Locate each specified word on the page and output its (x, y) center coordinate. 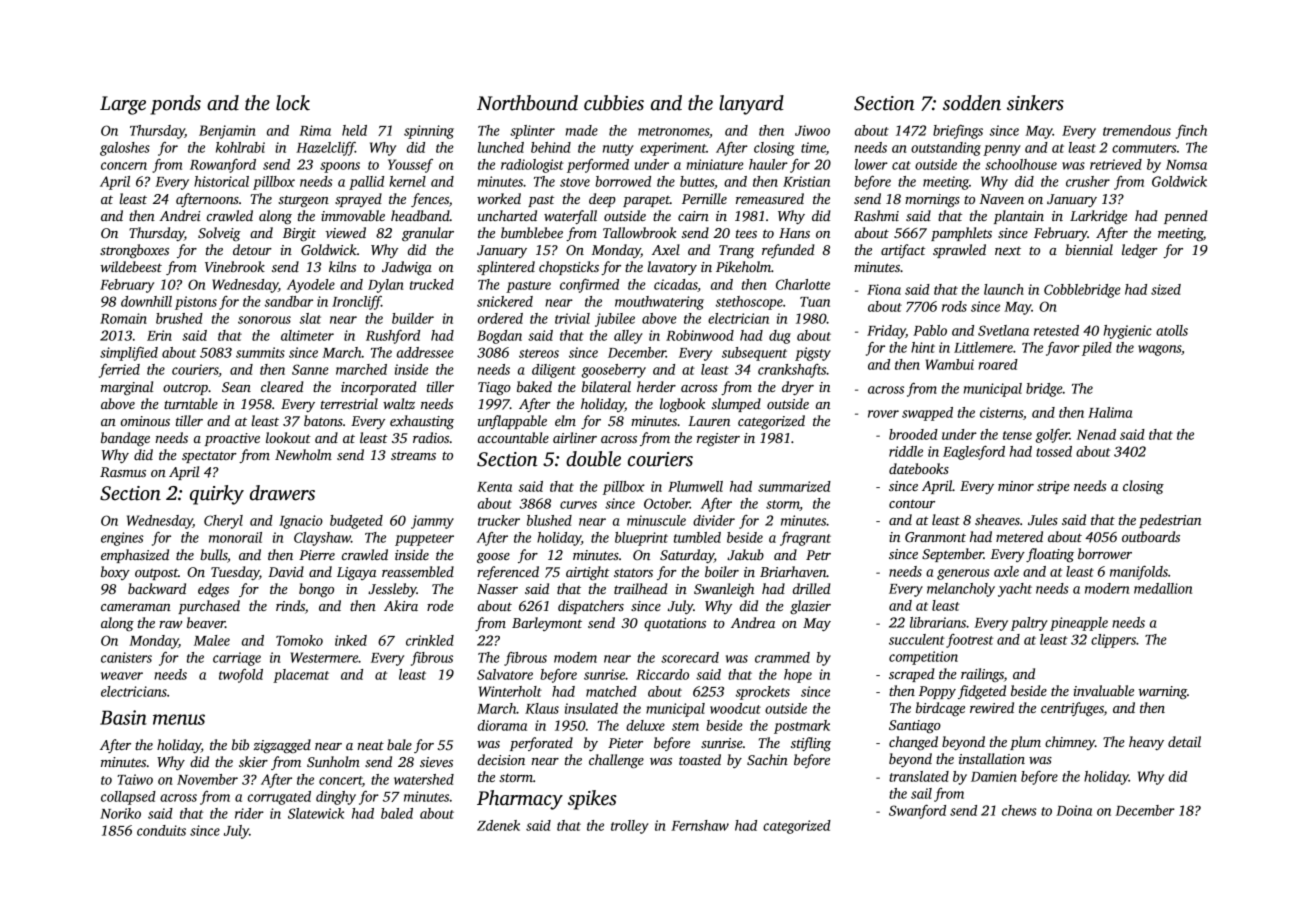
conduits (161, 830)
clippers (1113, 641)
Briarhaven (793, 571)
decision (501, 759)
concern (124, 166)
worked (499, 198)
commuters (1144, 148)
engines (122, 539)
